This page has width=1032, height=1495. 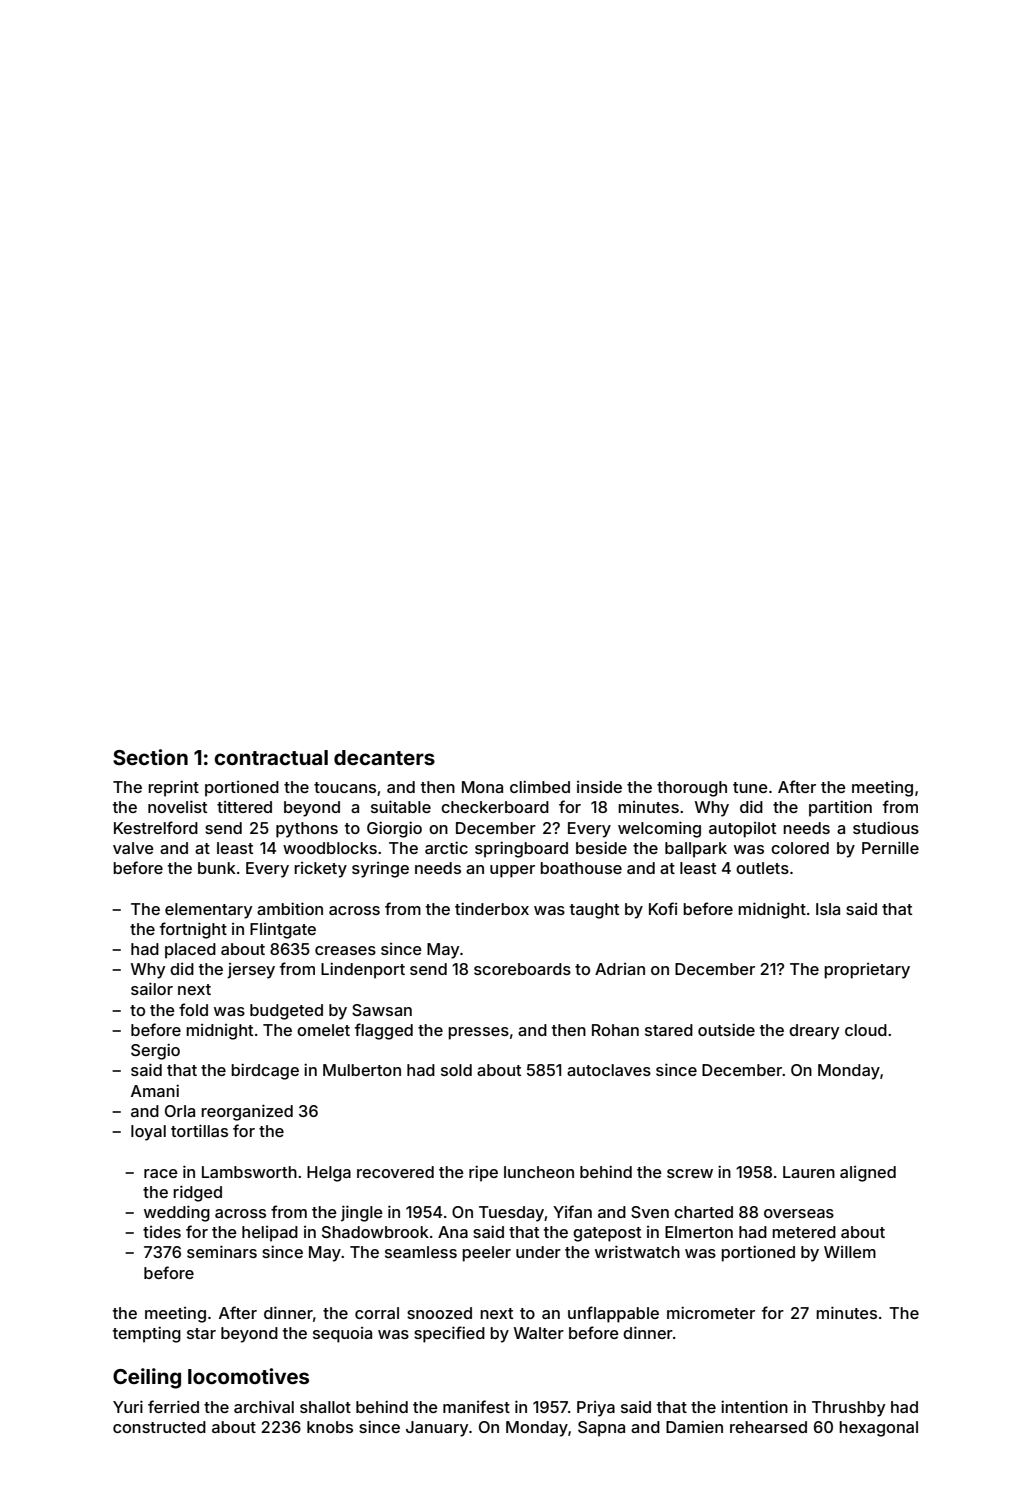 What do you see at coordinates (699, 1232) in the page?
I see `Elmerton` at bounding box center [699, 1232].
